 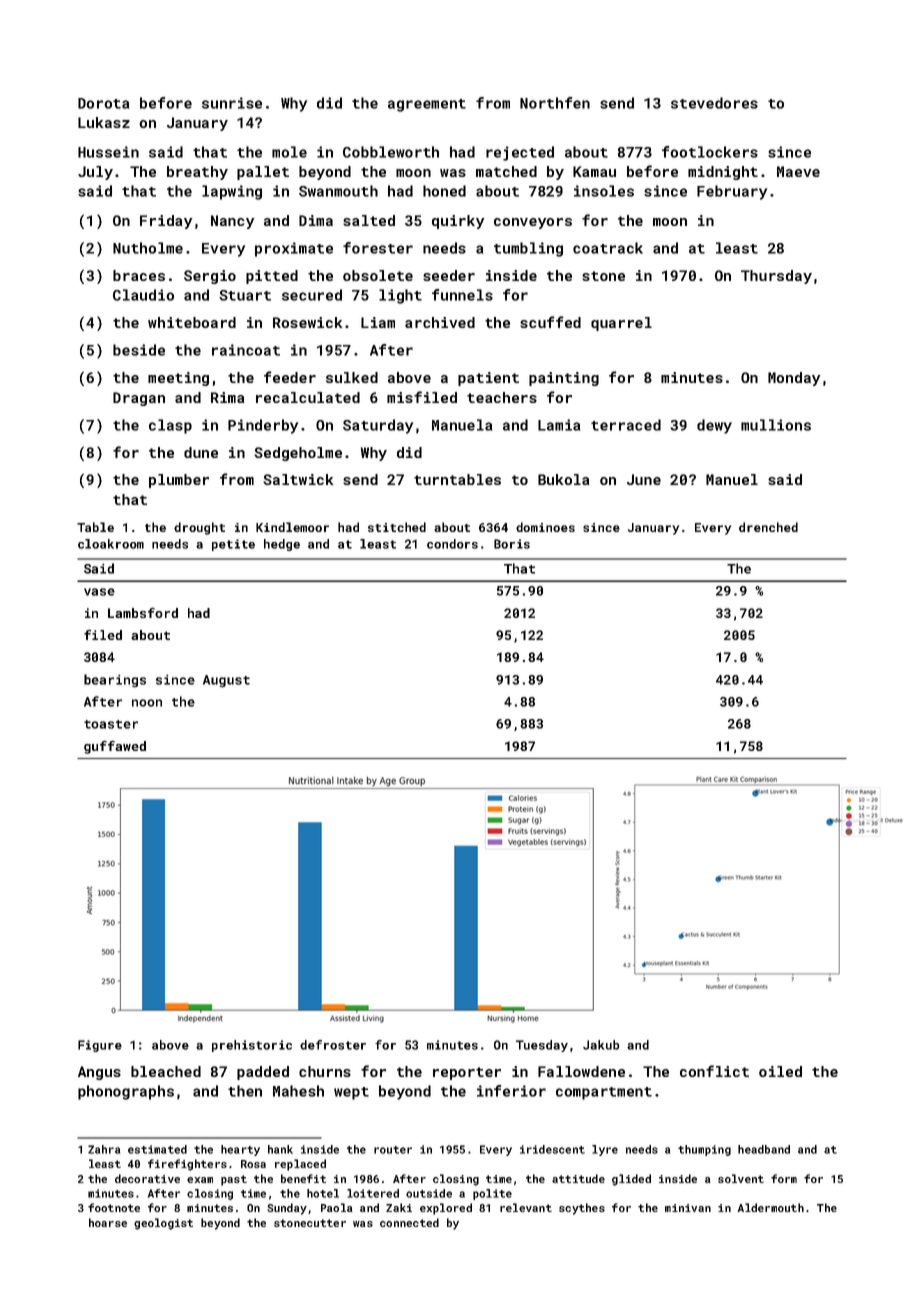 I want to click on noon, so click(x=147, y=703).
